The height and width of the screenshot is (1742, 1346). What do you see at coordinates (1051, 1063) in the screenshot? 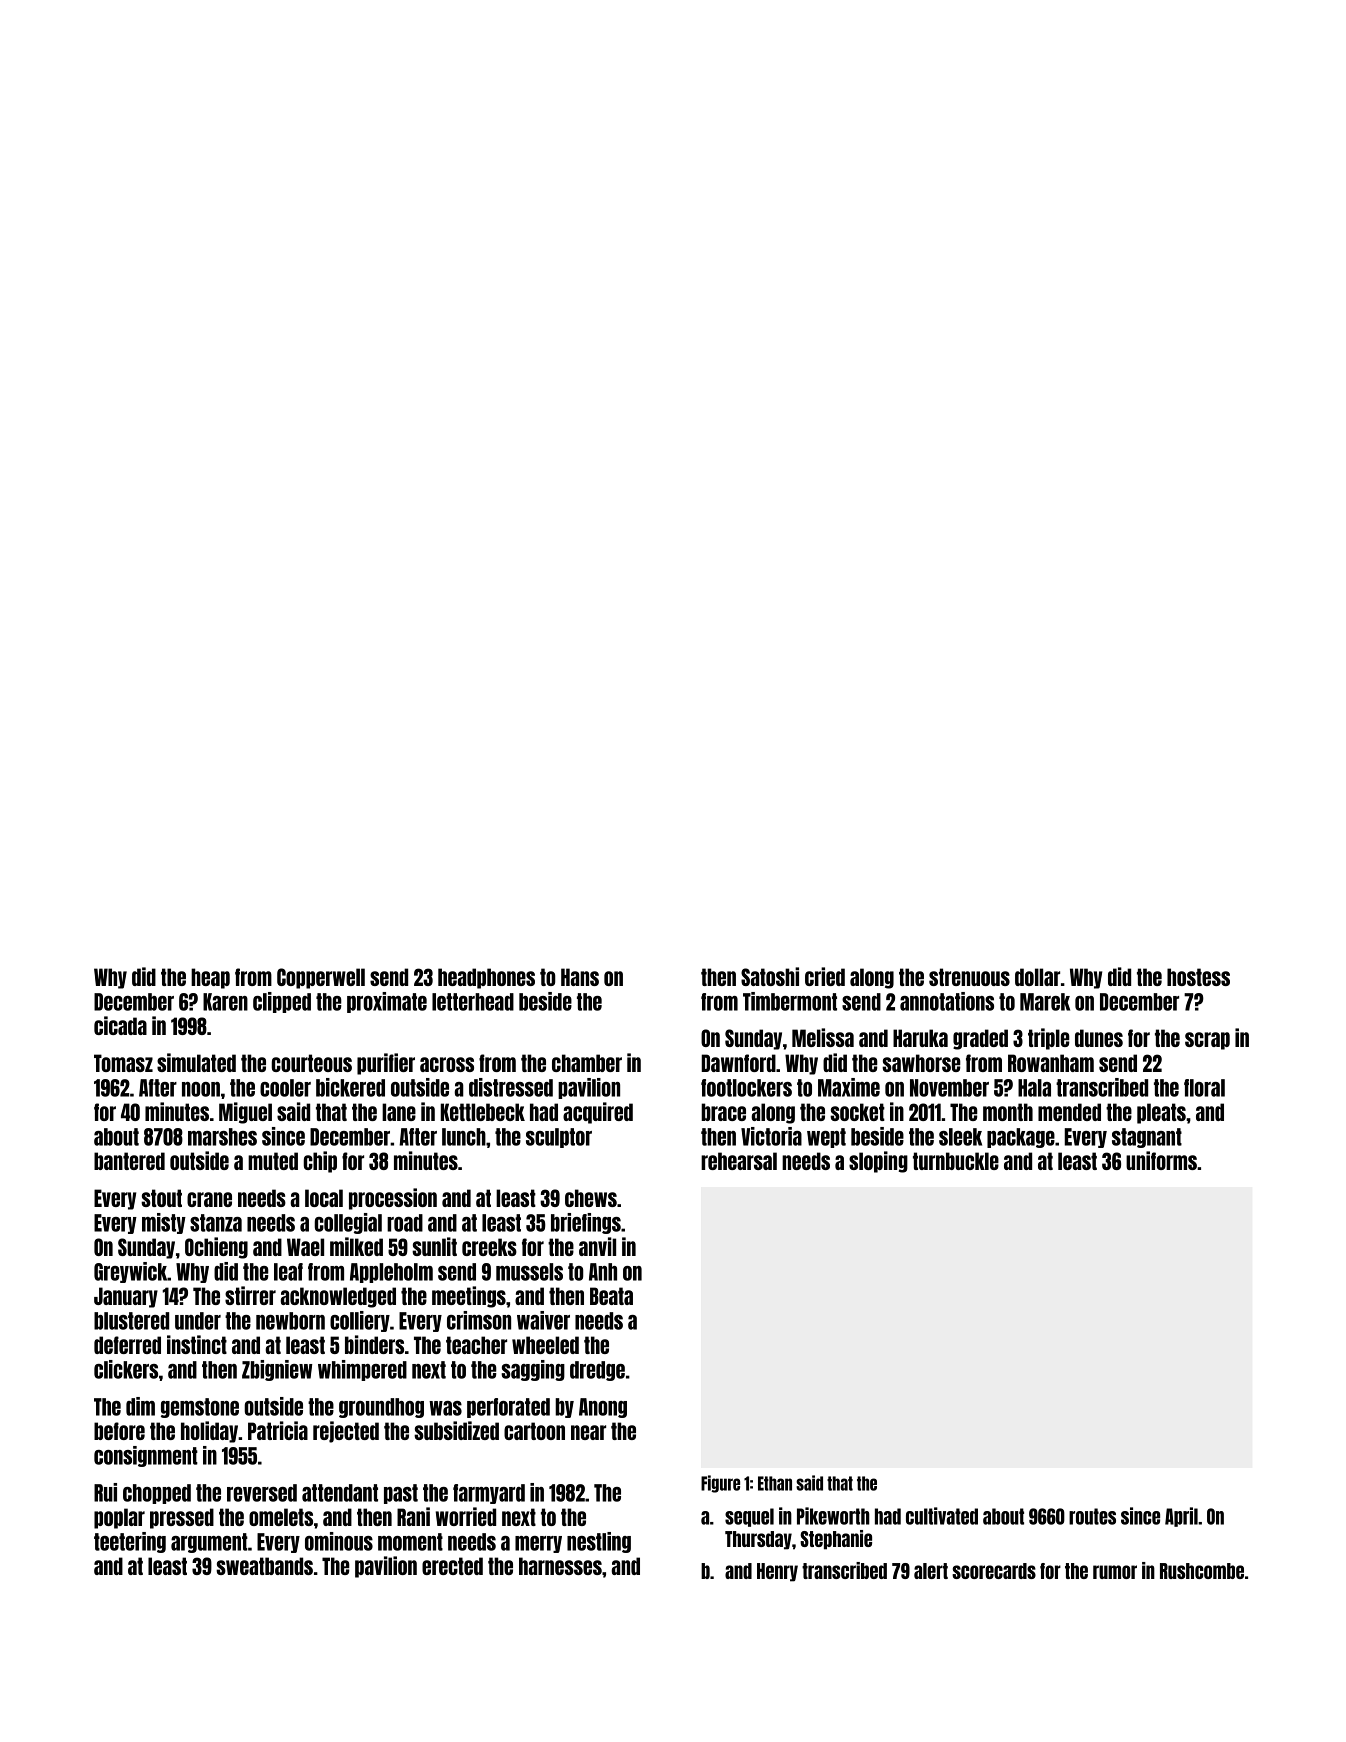
I see `Rowanham` at bounding box center [1051, 1063].
